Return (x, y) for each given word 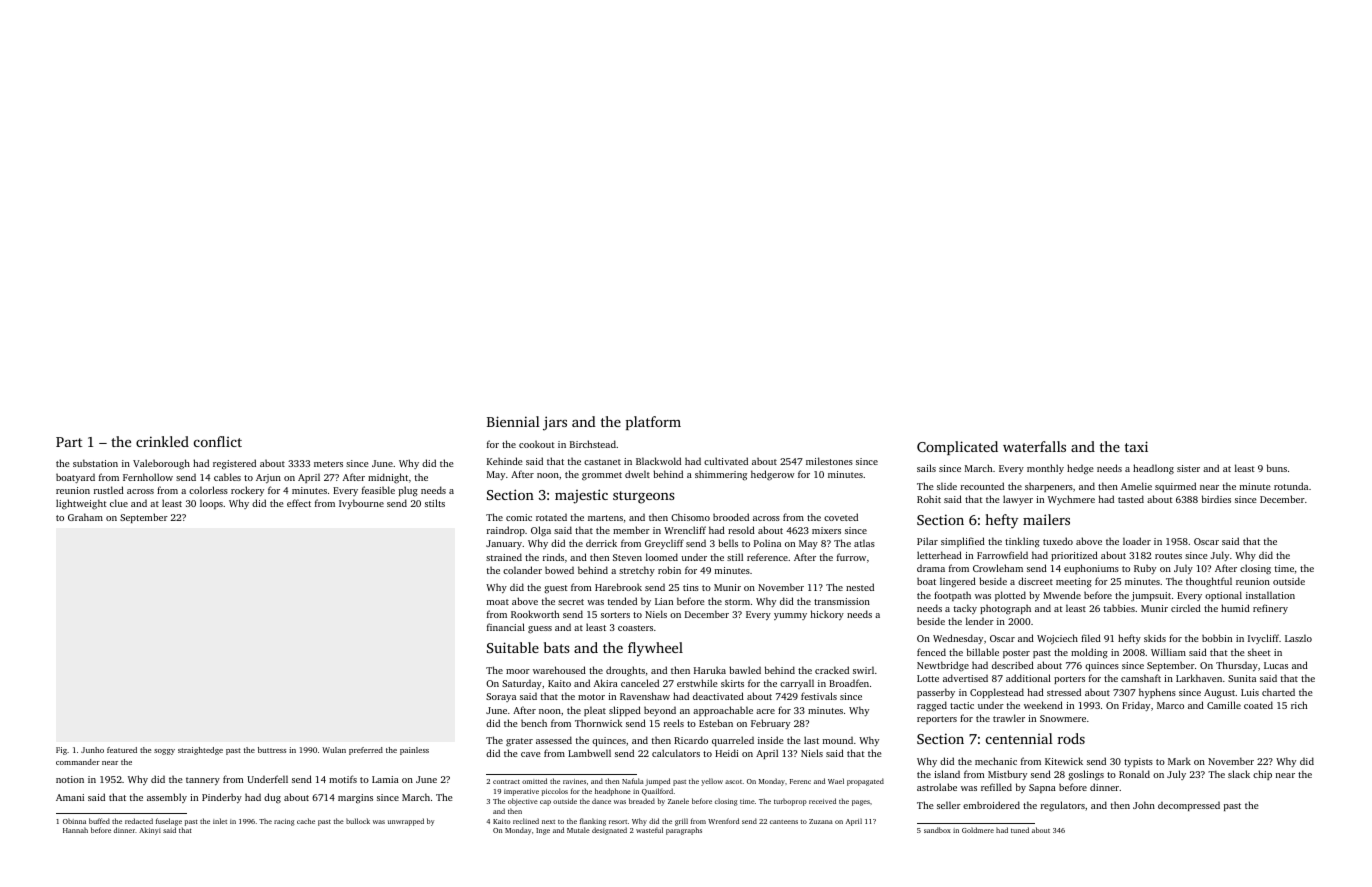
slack (1239, 774)
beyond (660, 711)
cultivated (726, 461)
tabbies (1119, 608)
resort (618, 822)
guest (556, 589)
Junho (92, 750)
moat (498, 602)
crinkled (162, 441)
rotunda (1291, 486)
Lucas (1276, 665)
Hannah (75, 830)
